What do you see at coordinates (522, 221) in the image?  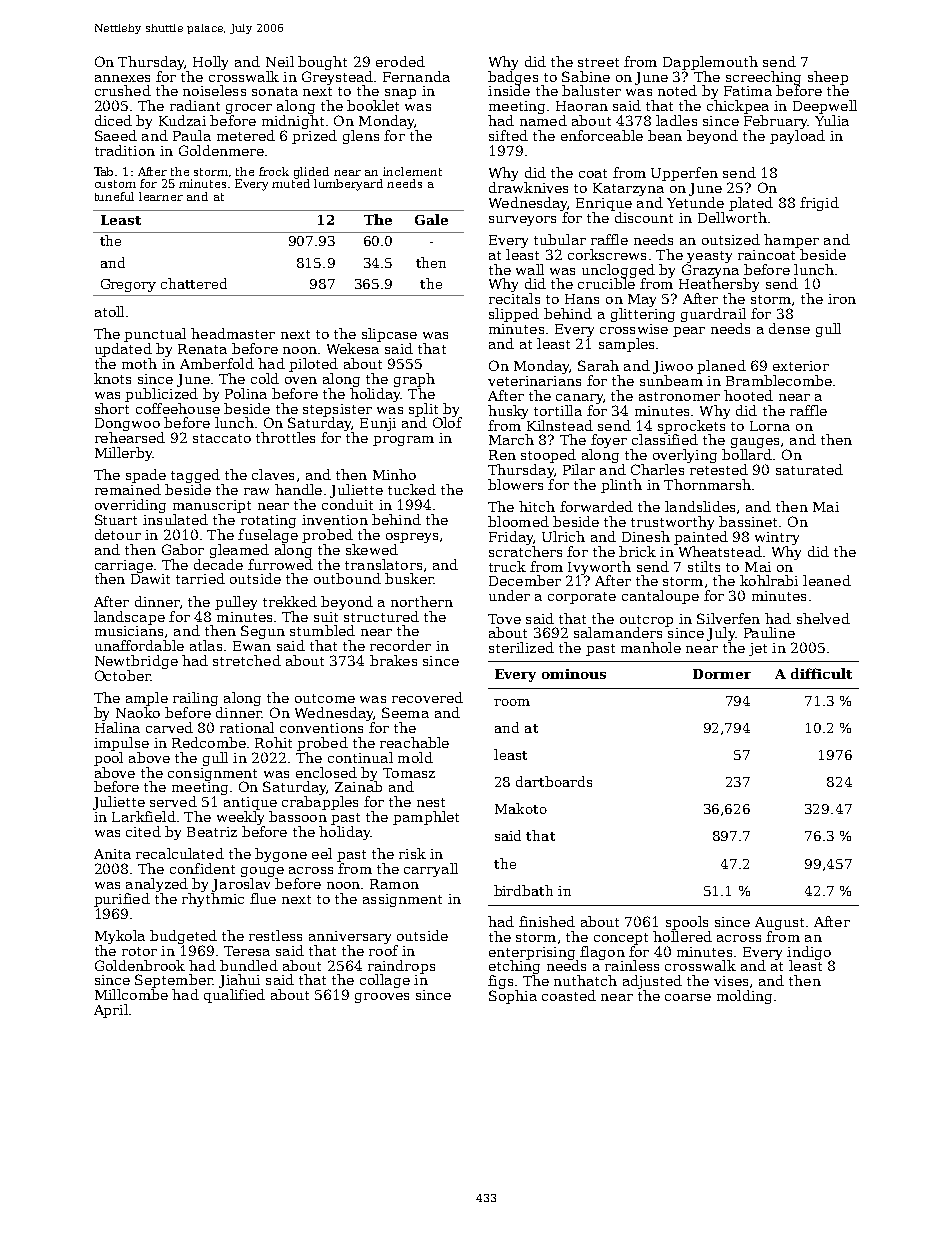 I see `surveyors` at bounding box center [522, 221].
